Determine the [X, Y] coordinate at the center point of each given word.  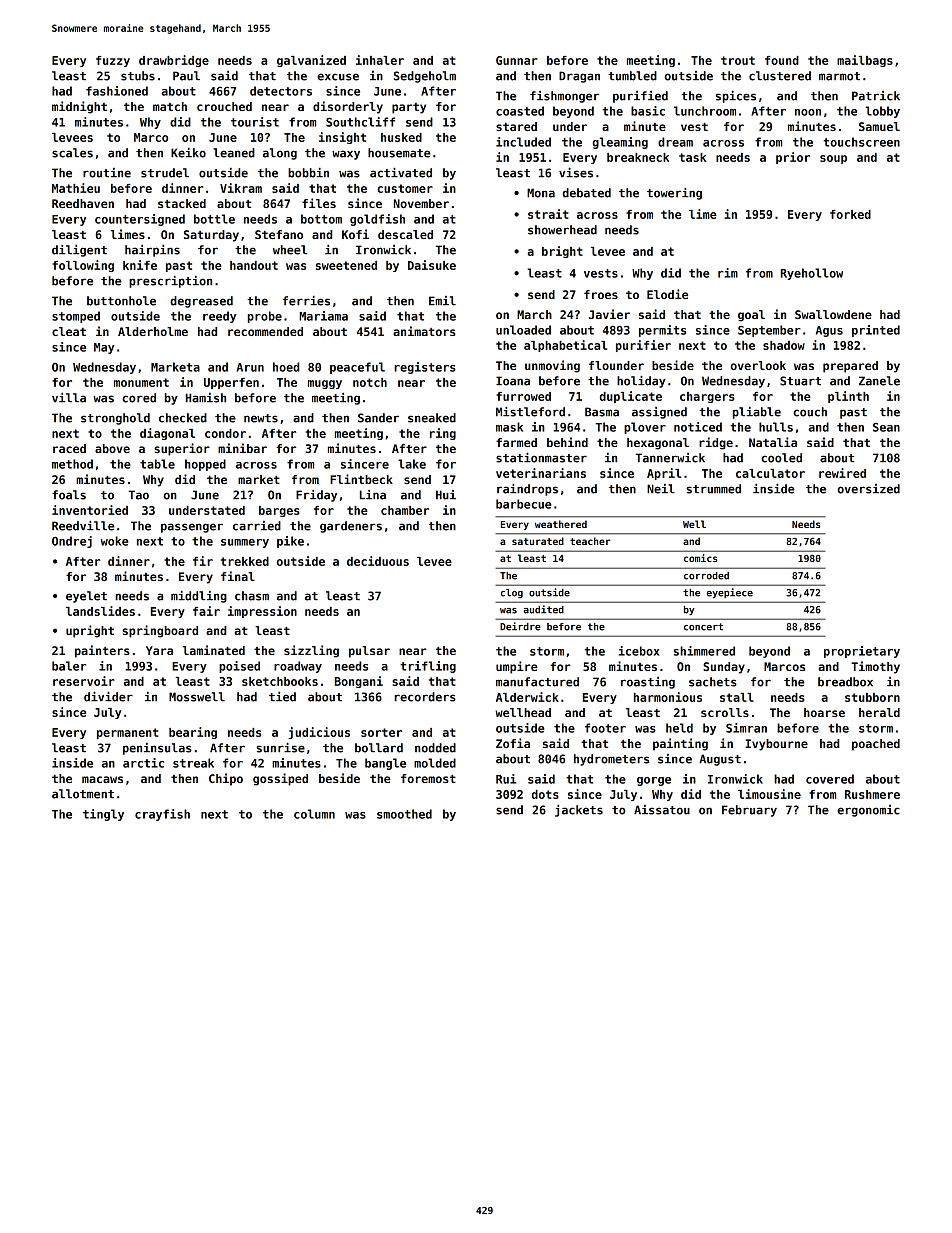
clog [512, 593]
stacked [182, 203]
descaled [405, 234]
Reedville [83, 526]
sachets [713, 682]
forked [850, 214]
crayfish [162, 815]
